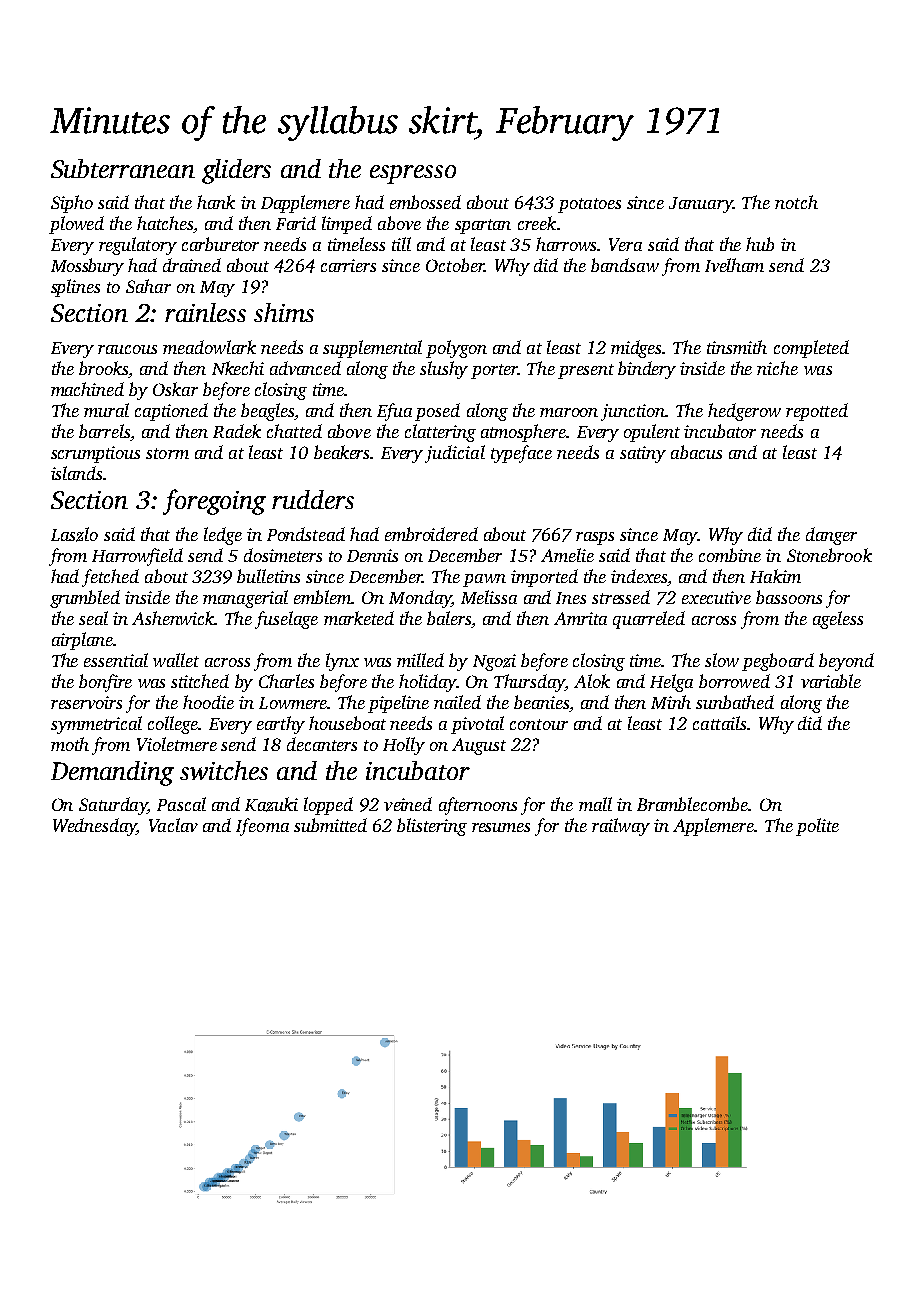  I want to click on lynx, so click(342, 662).
